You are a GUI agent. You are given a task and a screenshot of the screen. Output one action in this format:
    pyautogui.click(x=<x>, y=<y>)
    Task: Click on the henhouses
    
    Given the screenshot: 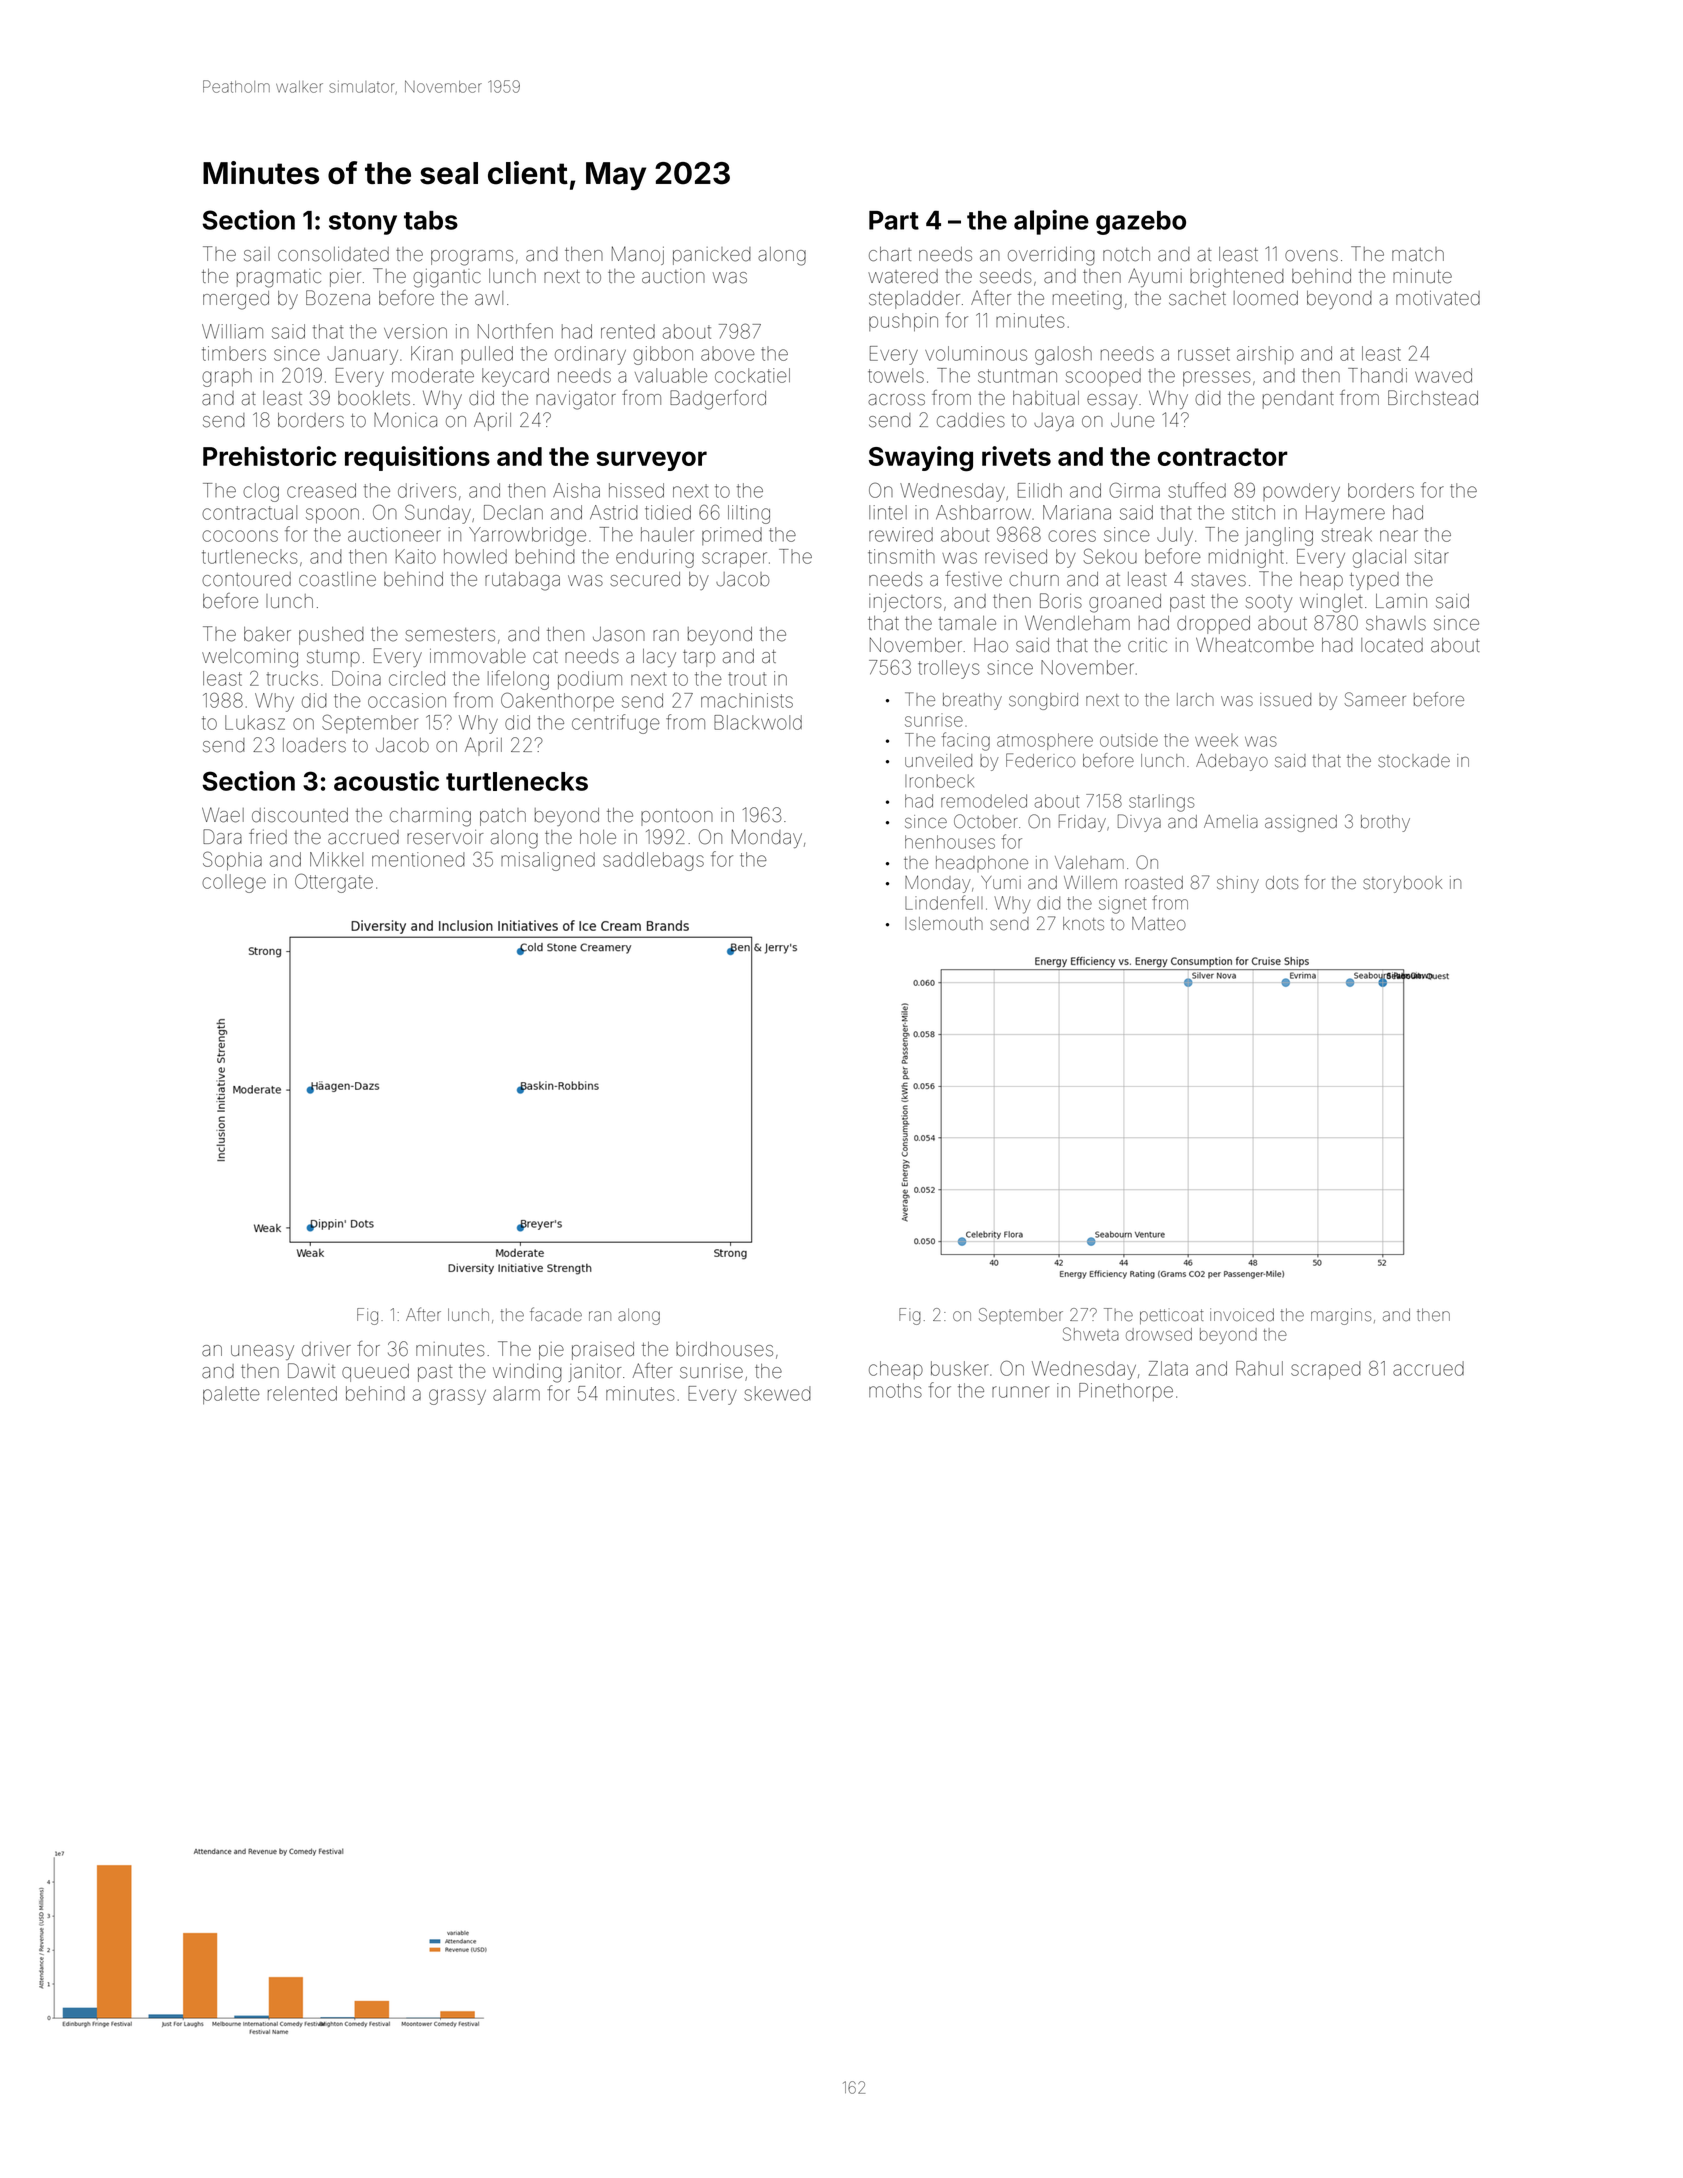 What is the action you would take?
    pyautogui.click(x=950, y=842)
